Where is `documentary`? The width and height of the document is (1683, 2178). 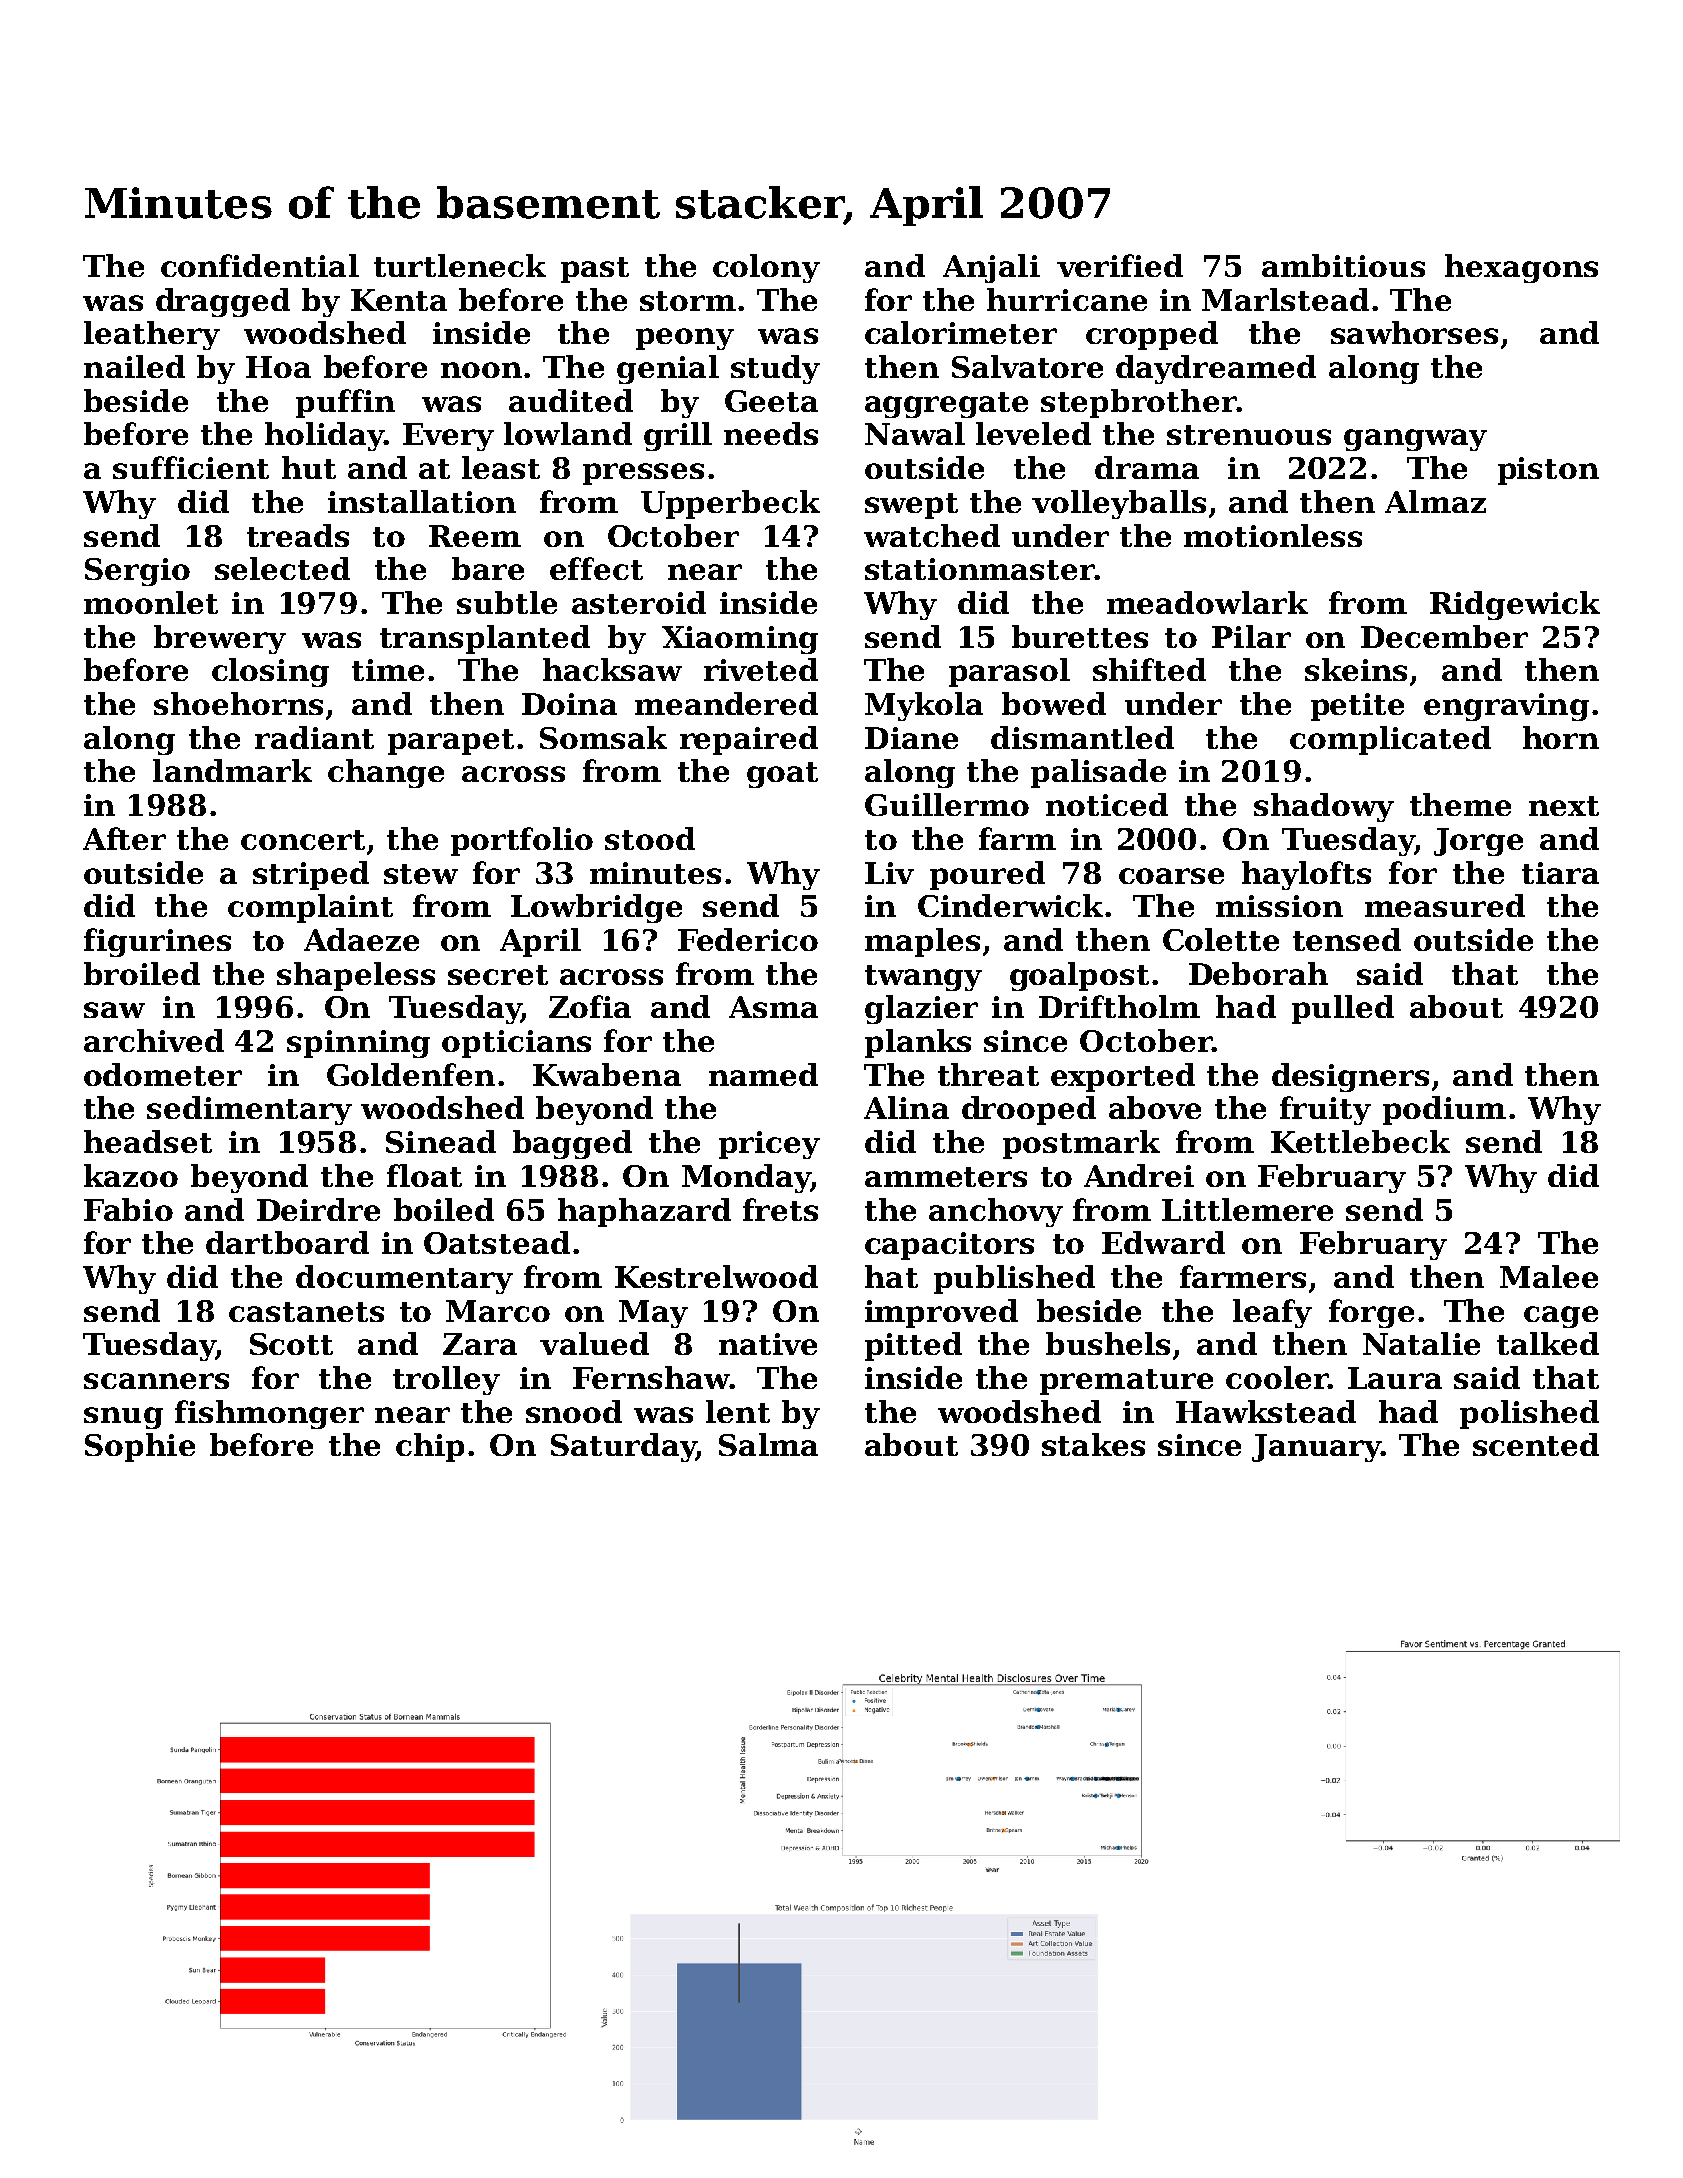 documentary is located at coordinates (404, 1279).
